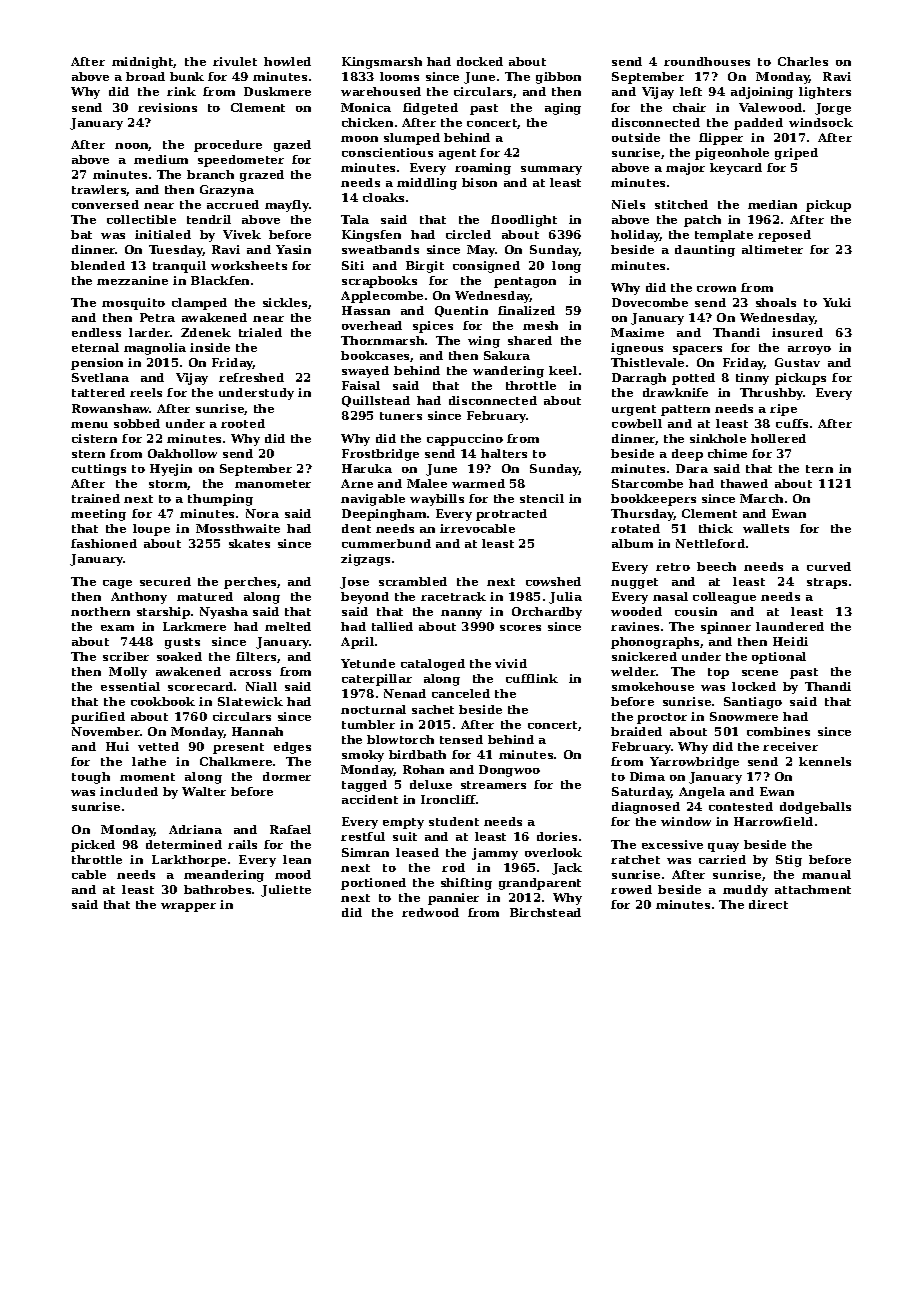 Image resolution: width=924 pixels, height=1308 pixels. What do you see at coordinates (399, 76) in the screenshot?
I see `looms` at bounding box center [399, 76].
